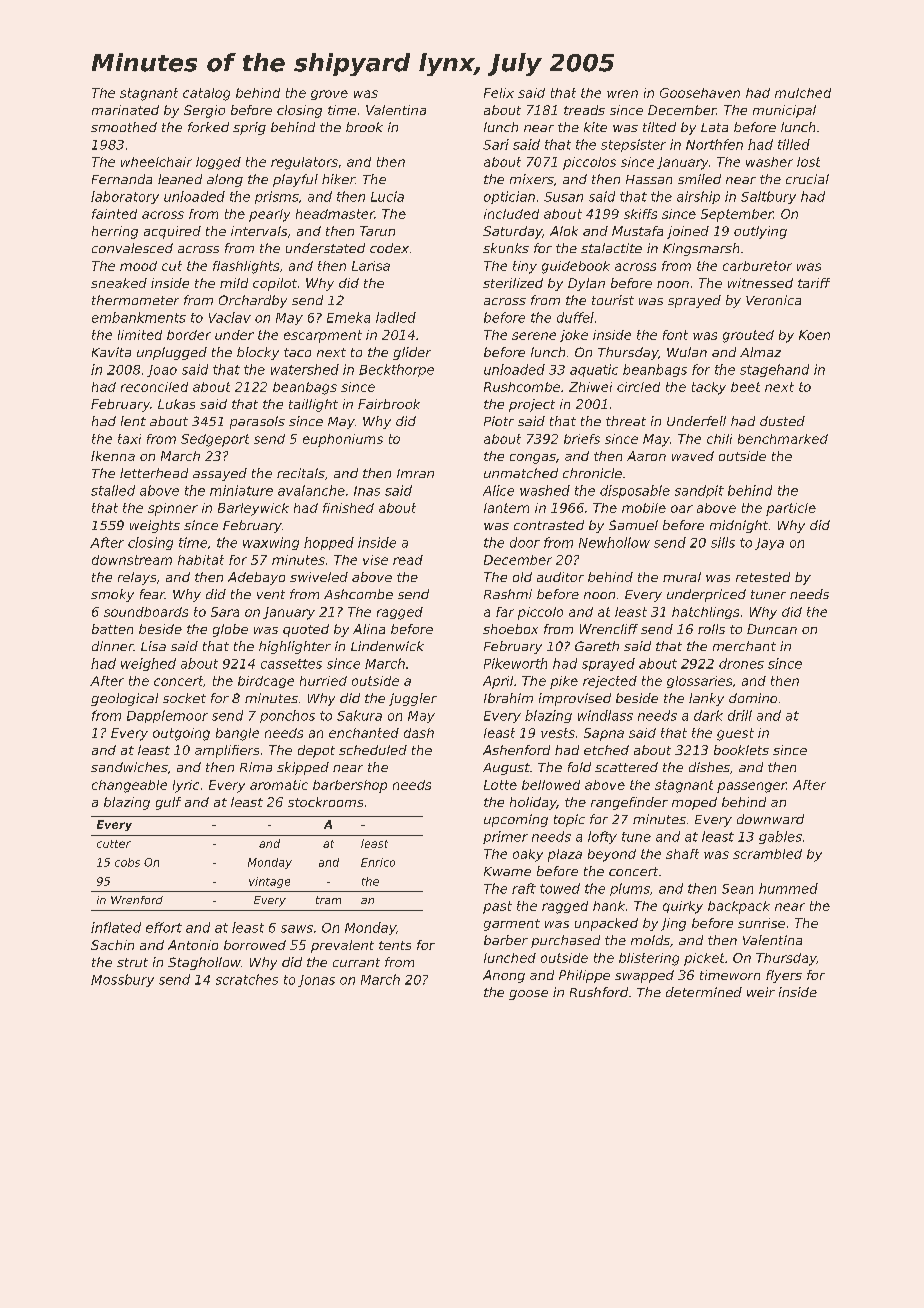  What do you see at coordinates (512, 925) in the screenshot?
I see `garment` at bounding box center [512, 925].
